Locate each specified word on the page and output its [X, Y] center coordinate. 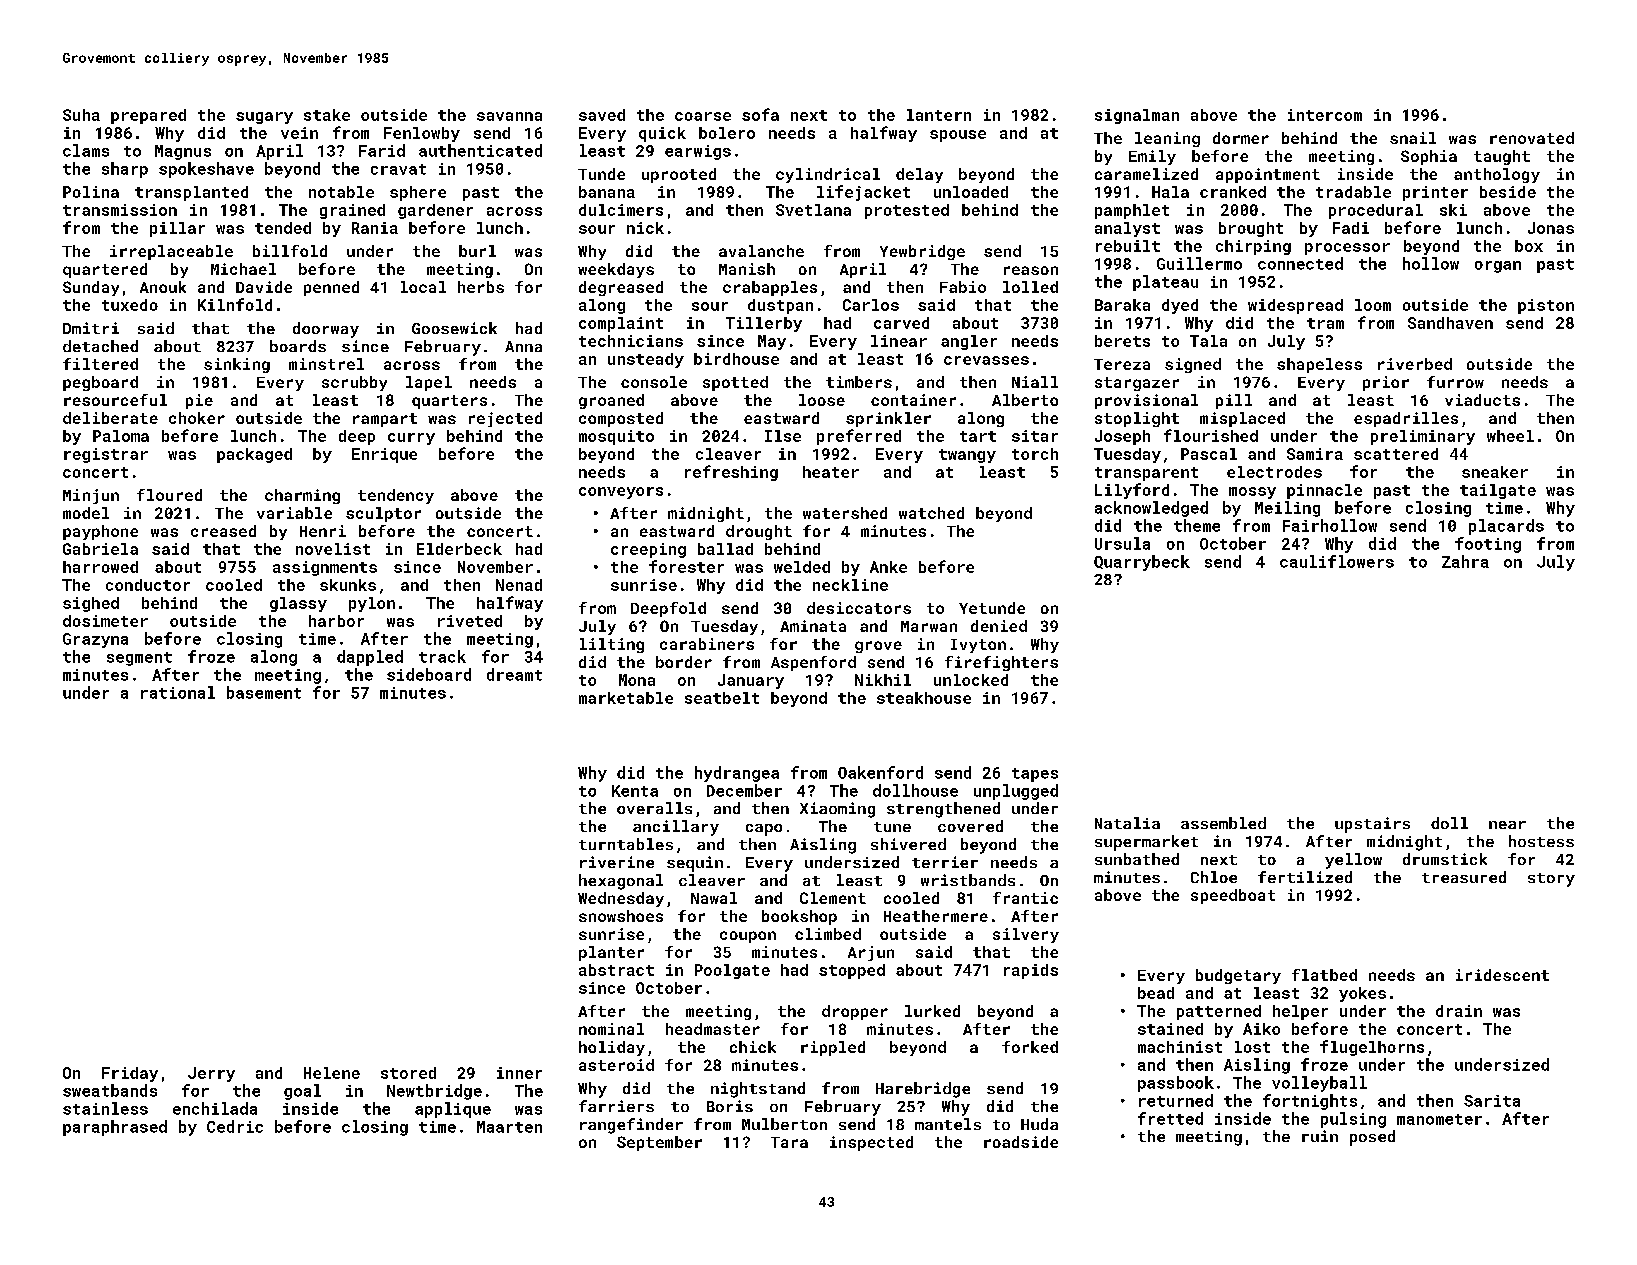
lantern [939, 115]
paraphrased [115, 1128]
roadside [1021, 1142]
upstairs [1372, 825]
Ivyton [978, 646]
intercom [1325, 115]
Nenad [519, 585]
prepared [148, 116]
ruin [1320, 1136]
